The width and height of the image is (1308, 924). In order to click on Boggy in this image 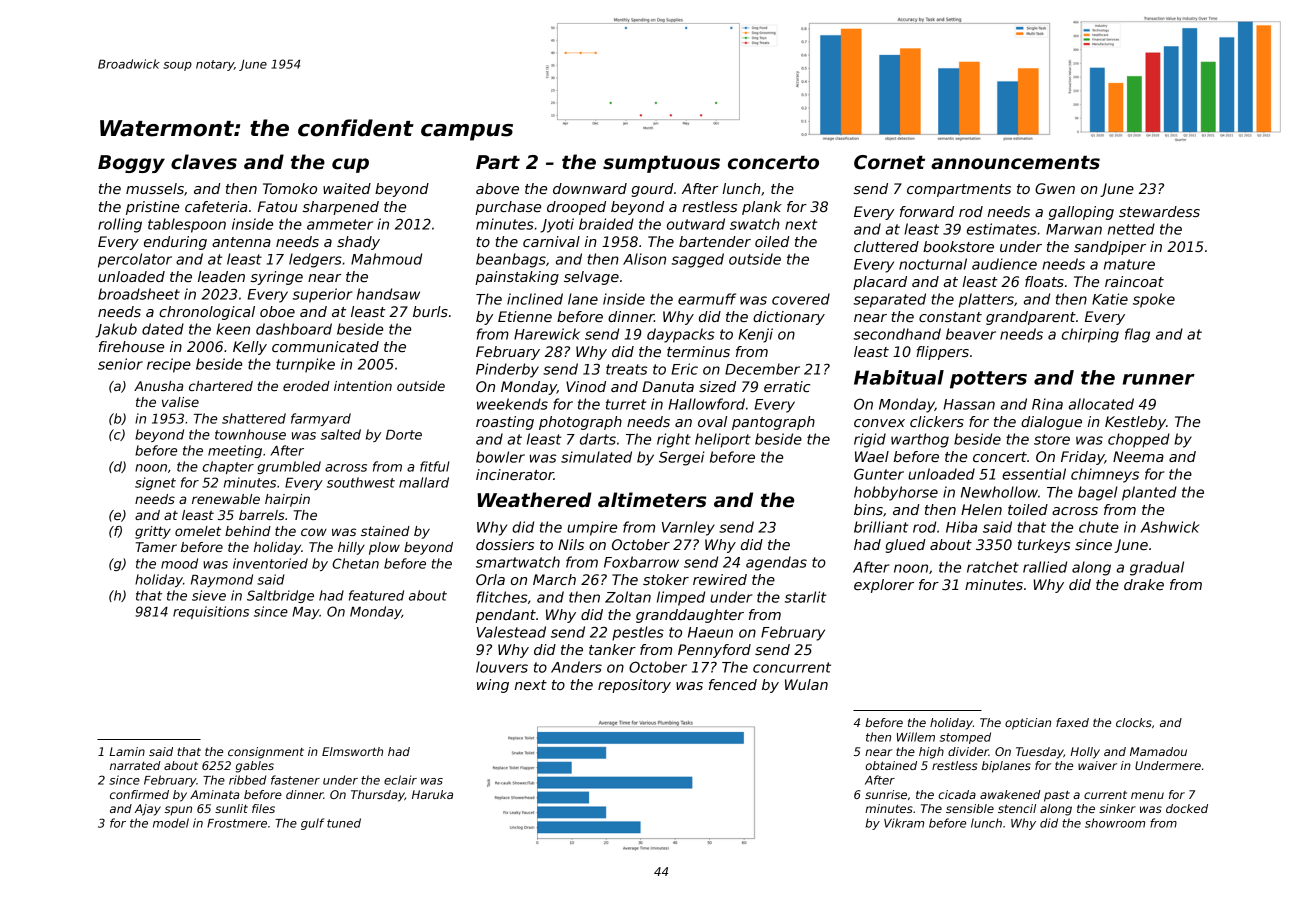, I will do `click(131, 164)`.
